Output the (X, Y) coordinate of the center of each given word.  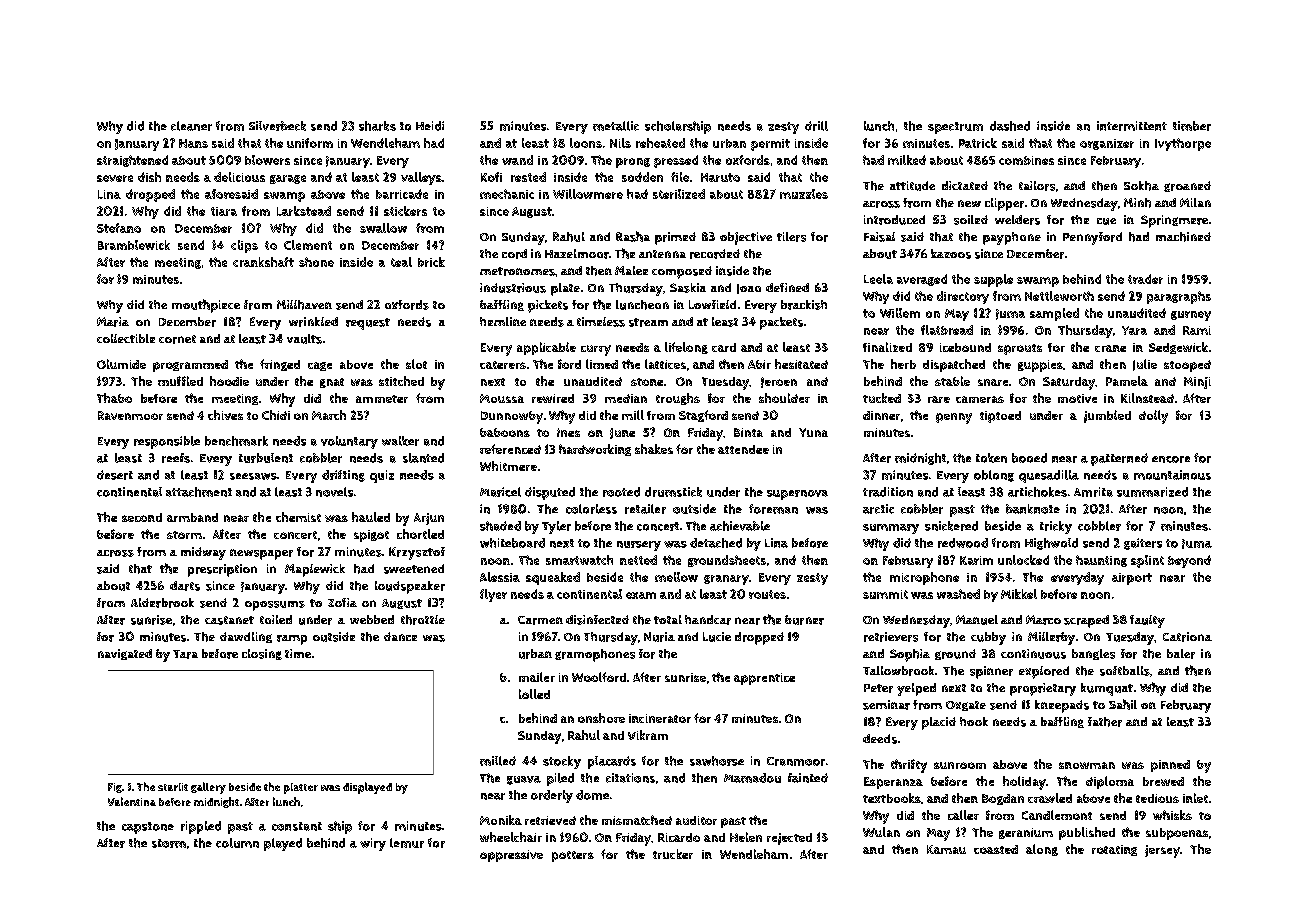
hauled (371, 517)
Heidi (430, 126)
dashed (1010, 126)
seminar (886, 705)
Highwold (1051, 544)
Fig (115, 788)
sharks (377, 126)
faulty (1147, 621)
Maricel (500, 492)
